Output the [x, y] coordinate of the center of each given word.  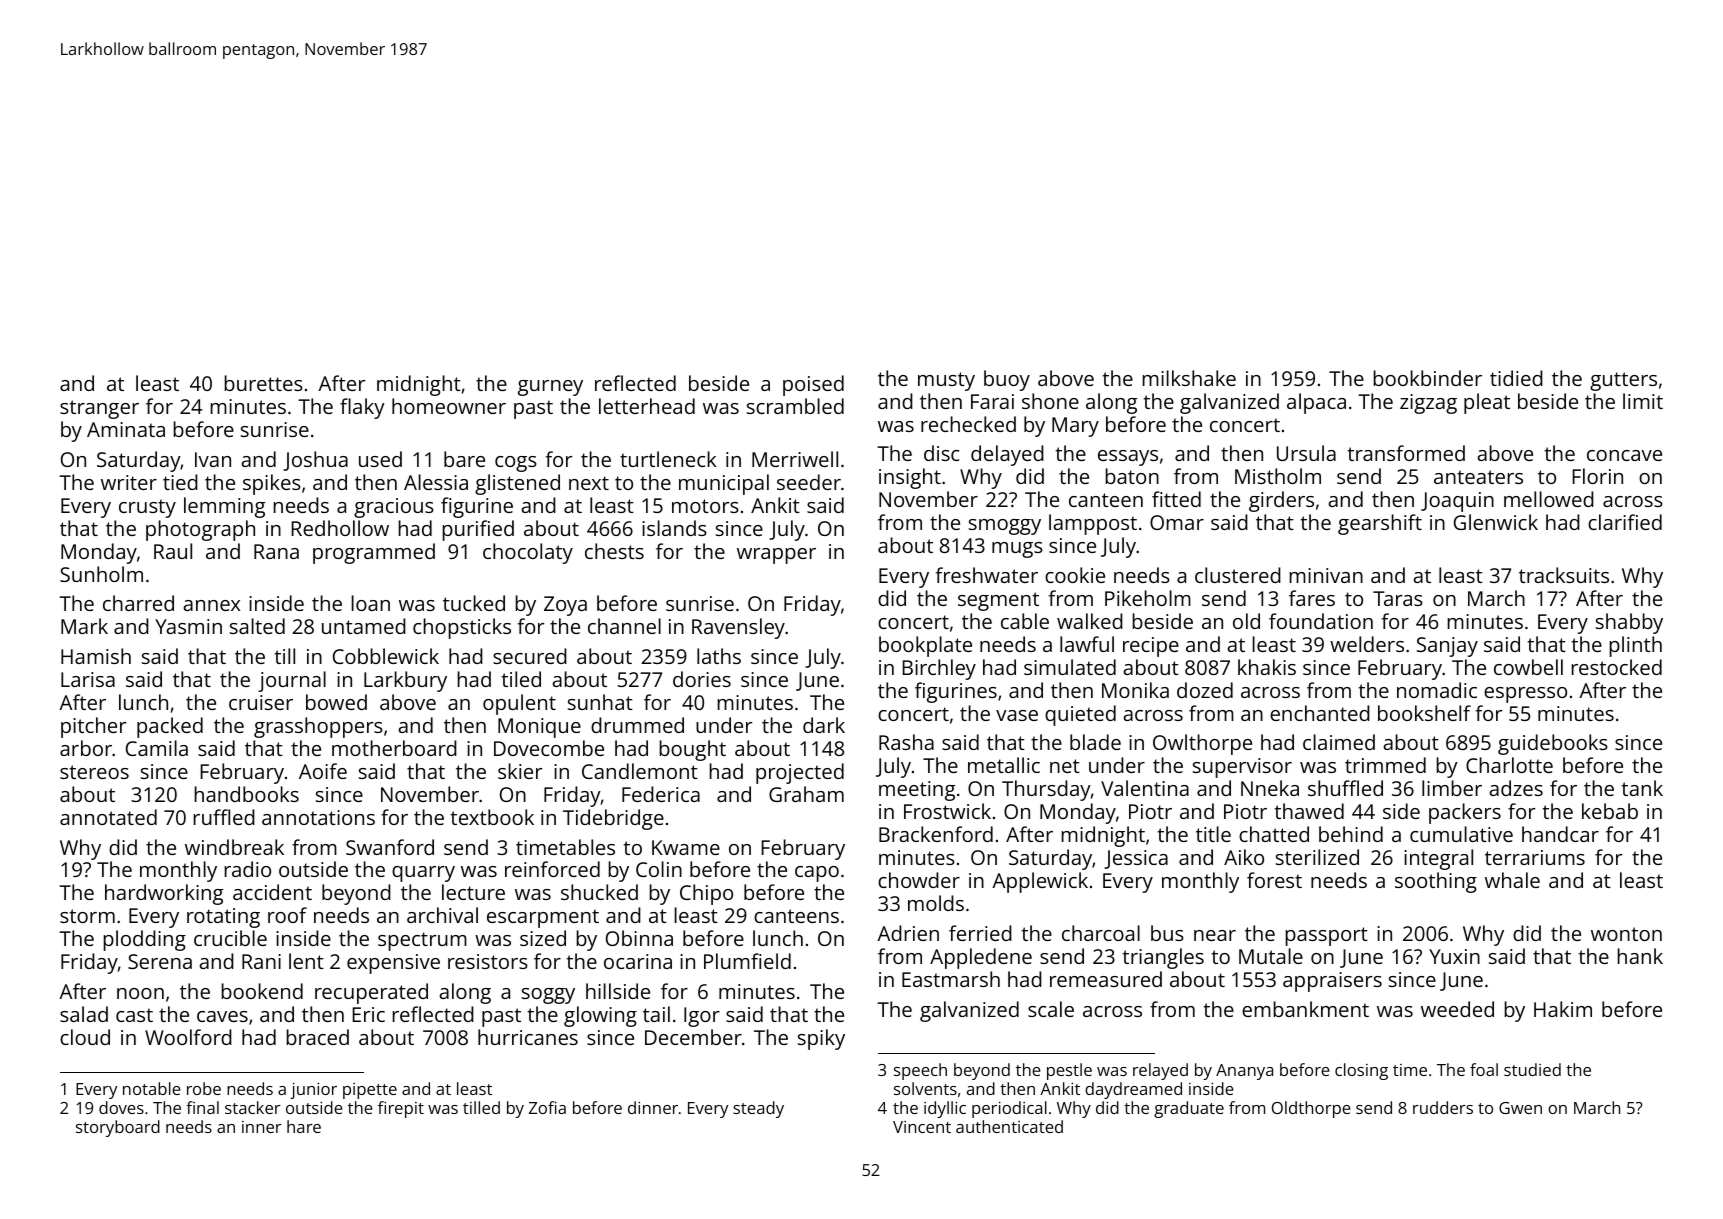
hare [304, 1126]
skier [520, 771]
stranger [99, 409]
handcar [1560, 834]
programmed [374, 553]
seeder [809, 482]
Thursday [1046, 790]
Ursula [1306, 453]
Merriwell [795, 459]
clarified [1625, 522]
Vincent [922, 1127]
